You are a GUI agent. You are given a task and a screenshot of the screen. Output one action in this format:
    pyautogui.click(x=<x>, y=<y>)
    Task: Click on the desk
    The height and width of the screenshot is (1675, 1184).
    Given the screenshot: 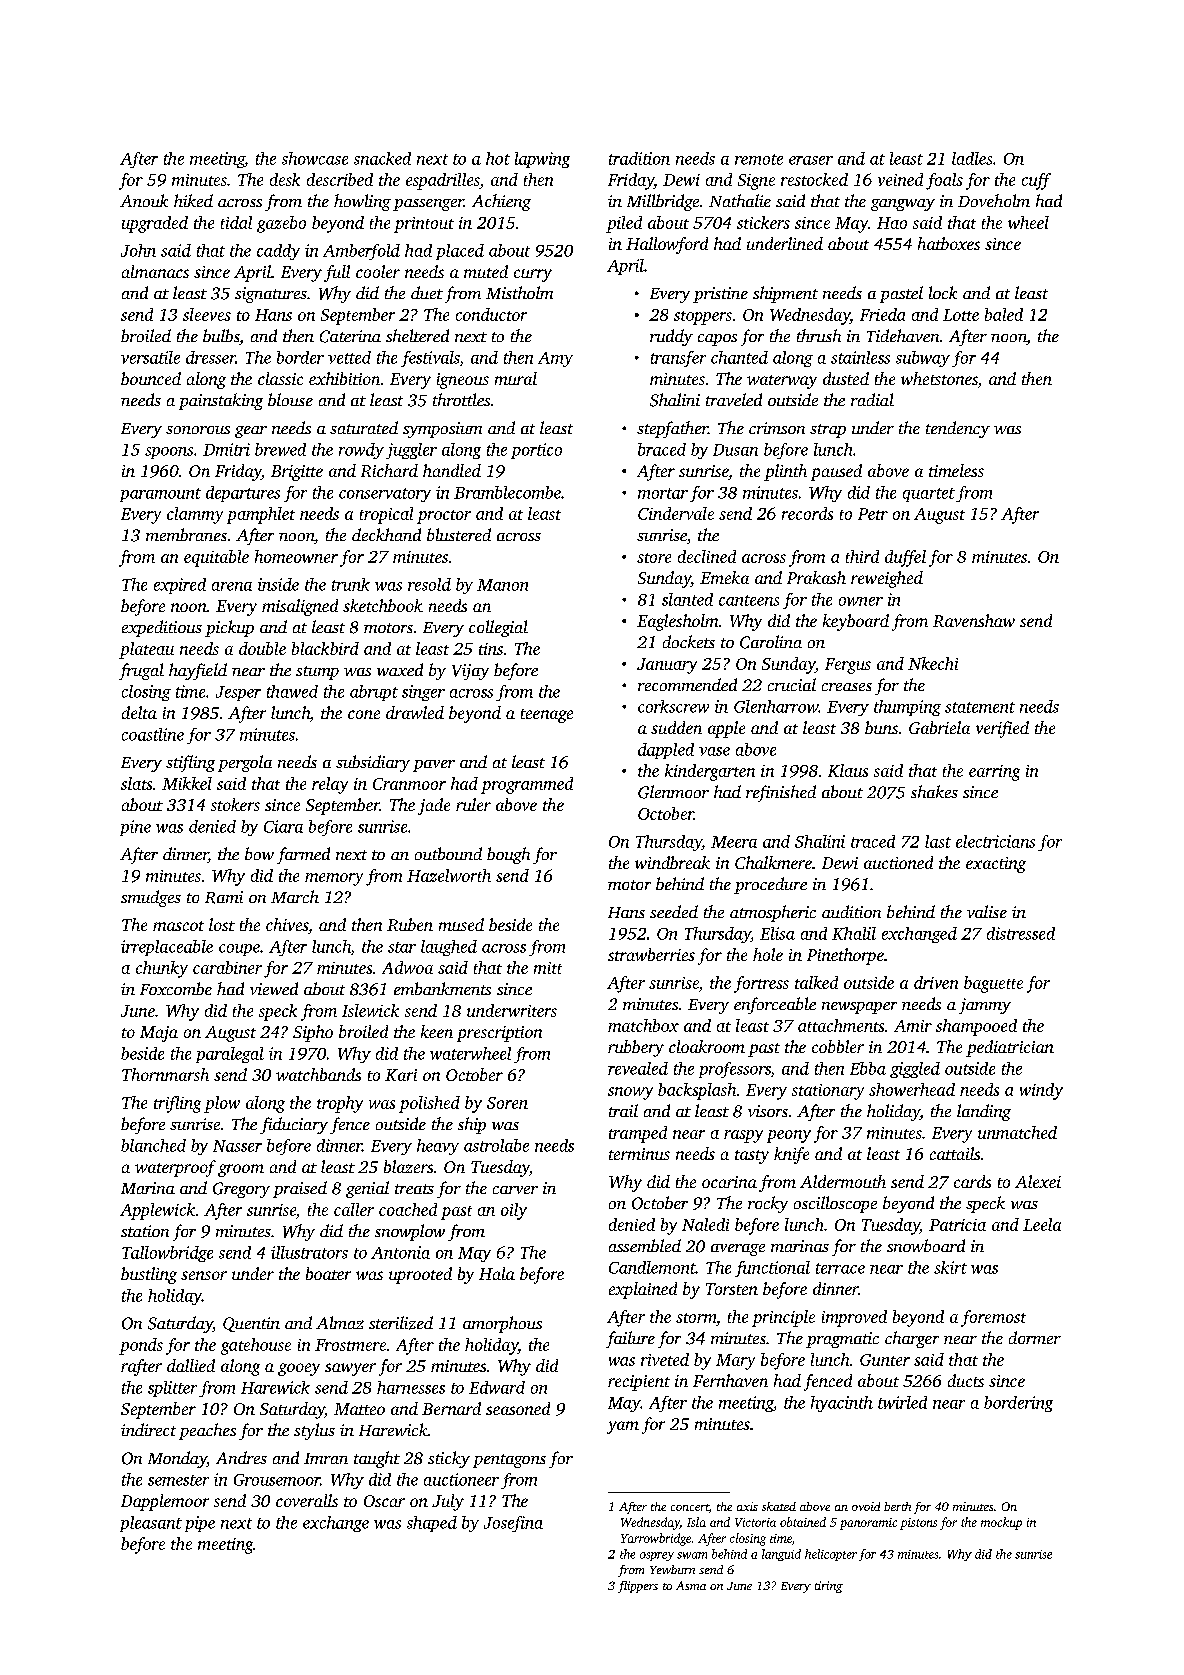 What is the action you would take?
    pyautogui.click(x=285, y=179)
